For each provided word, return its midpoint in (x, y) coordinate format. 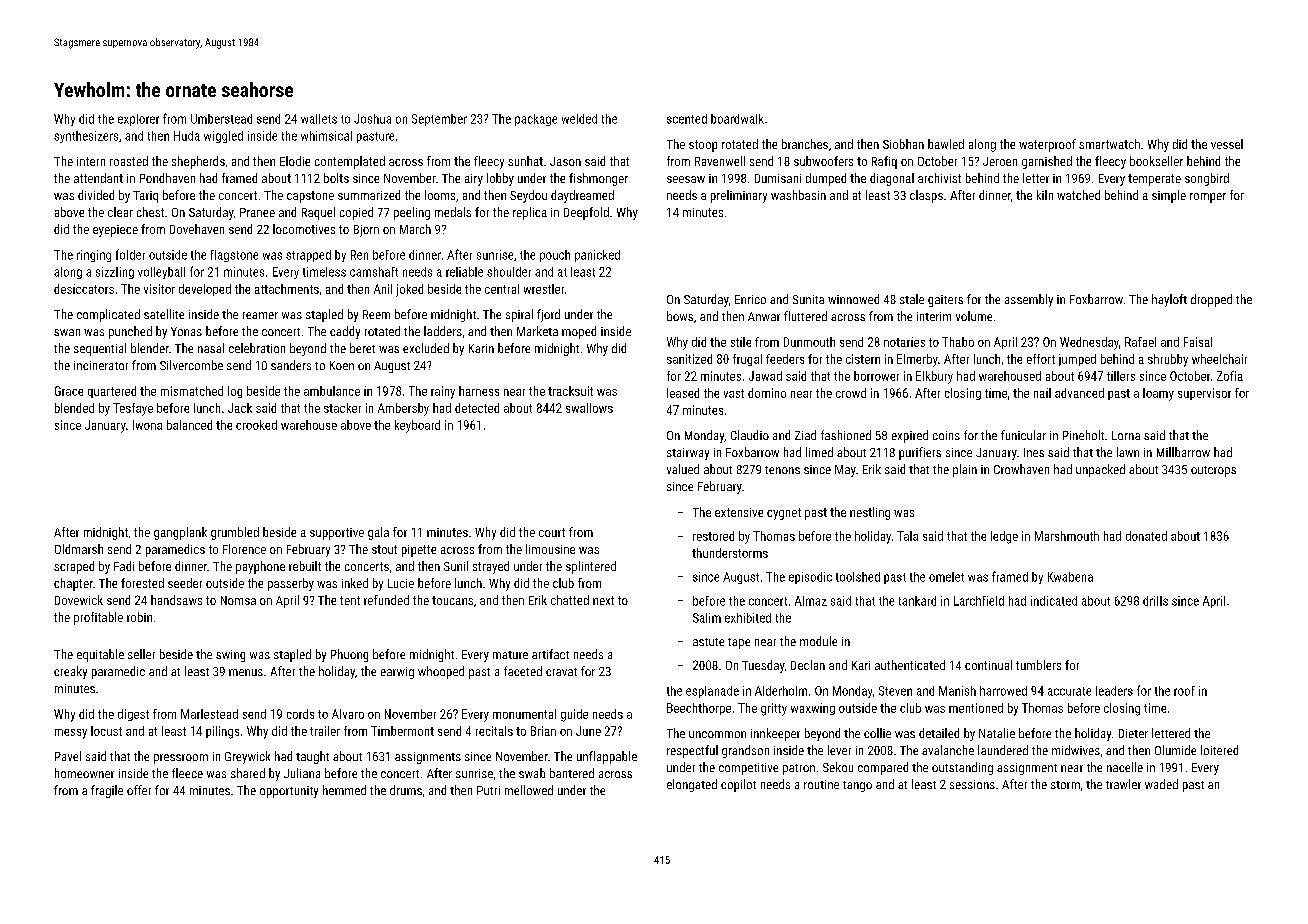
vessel (1227, 144)
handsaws (176, 600)
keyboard (417, 426)
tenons (782, 470)
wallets (319, 119)
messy (71, 734)
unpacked (1100, 470)
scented (687, 119)
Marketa (537, 331)
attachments (287, 289)
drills (1155, 601)
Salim (707, 618)
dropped (1211, 300)
